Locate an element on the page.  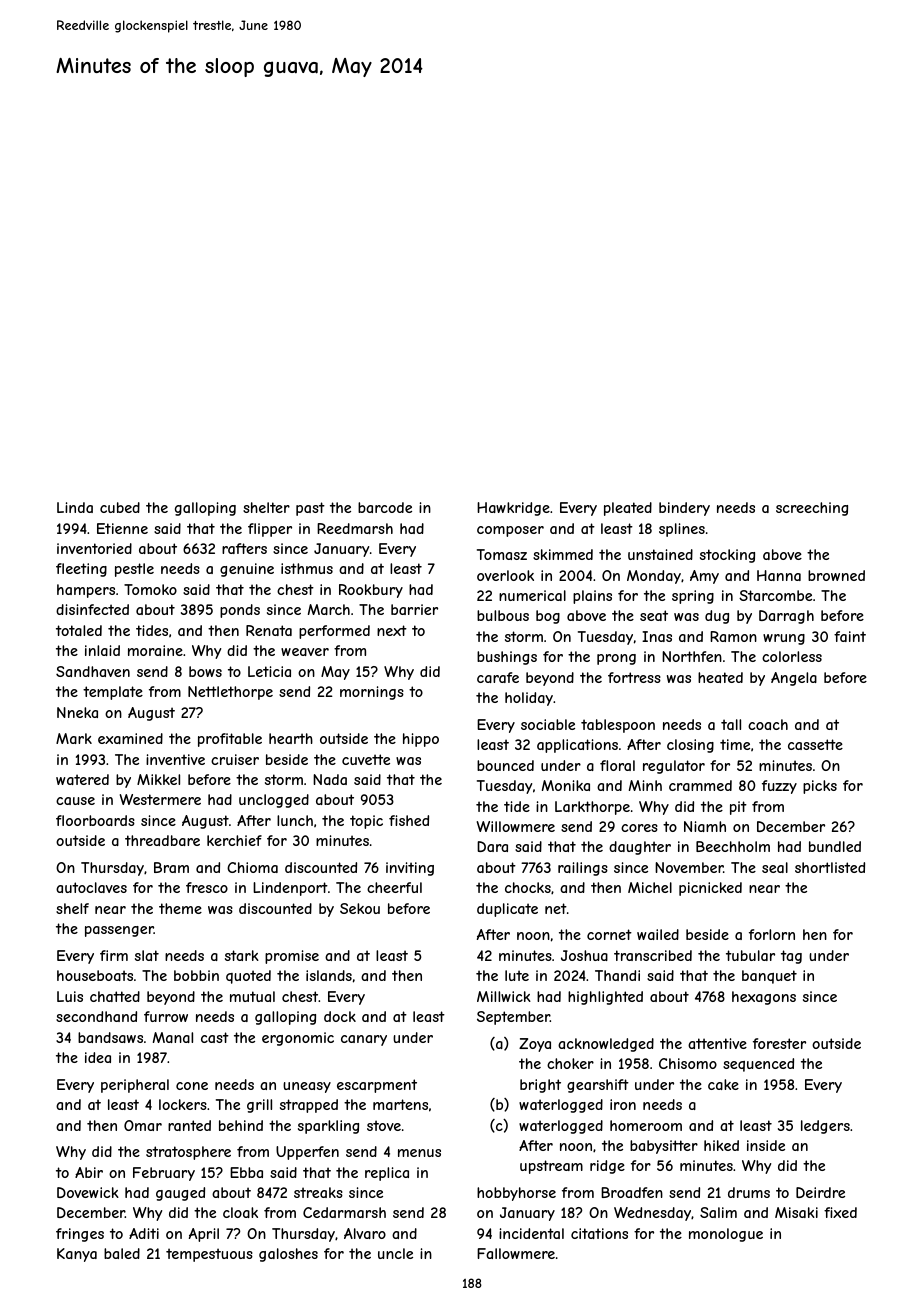
faint is located at coordinates (850, 636).
